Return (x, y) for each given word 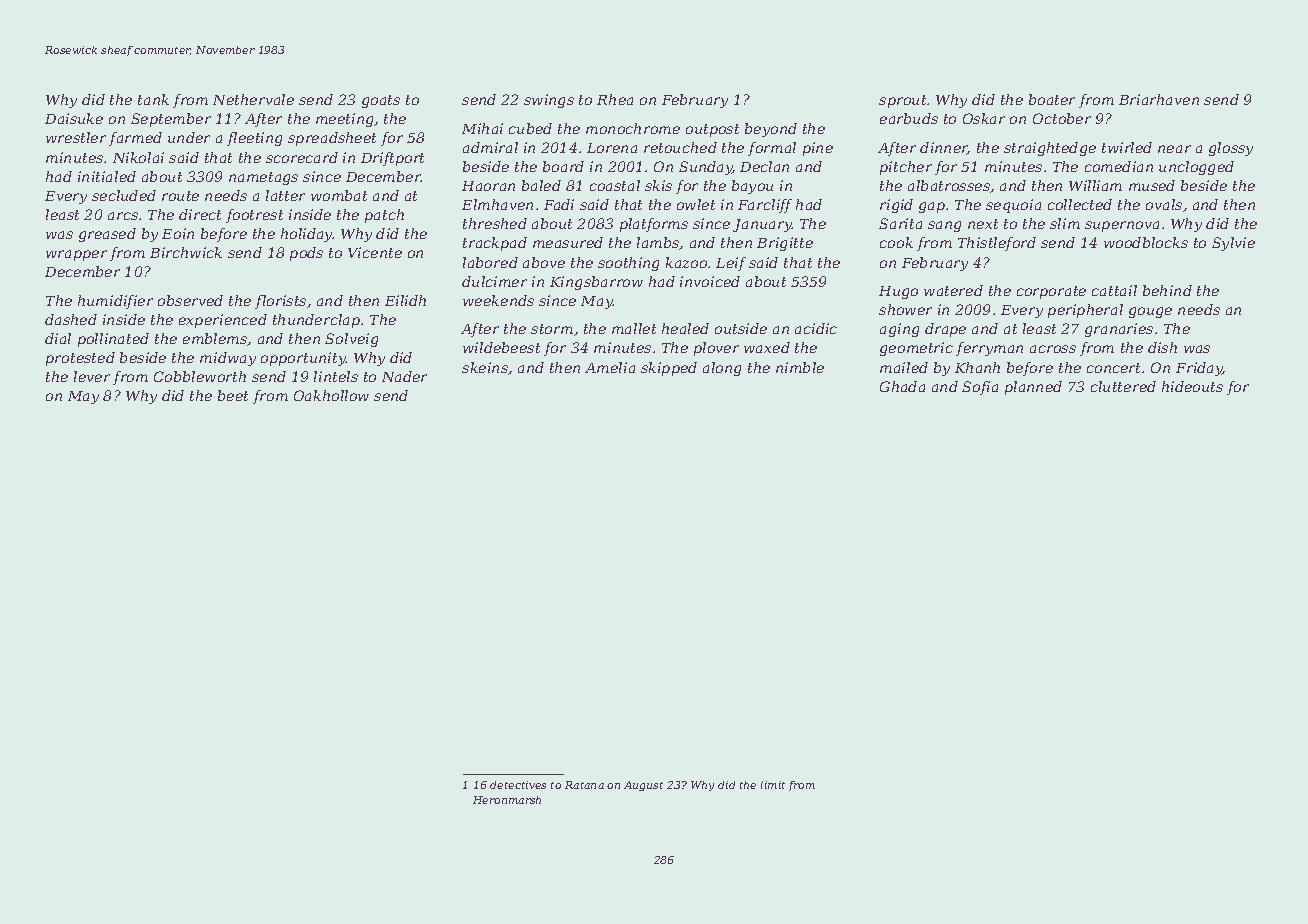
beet (233, 395)
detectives (518, 785)
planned (1033, 388)
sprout (902, 101)
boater (1052, 99)
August (643, 786)
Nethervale (253, 99)
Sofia (980, 388)
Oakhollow (331, 395)
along (722, 369)
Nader (404, 376)
